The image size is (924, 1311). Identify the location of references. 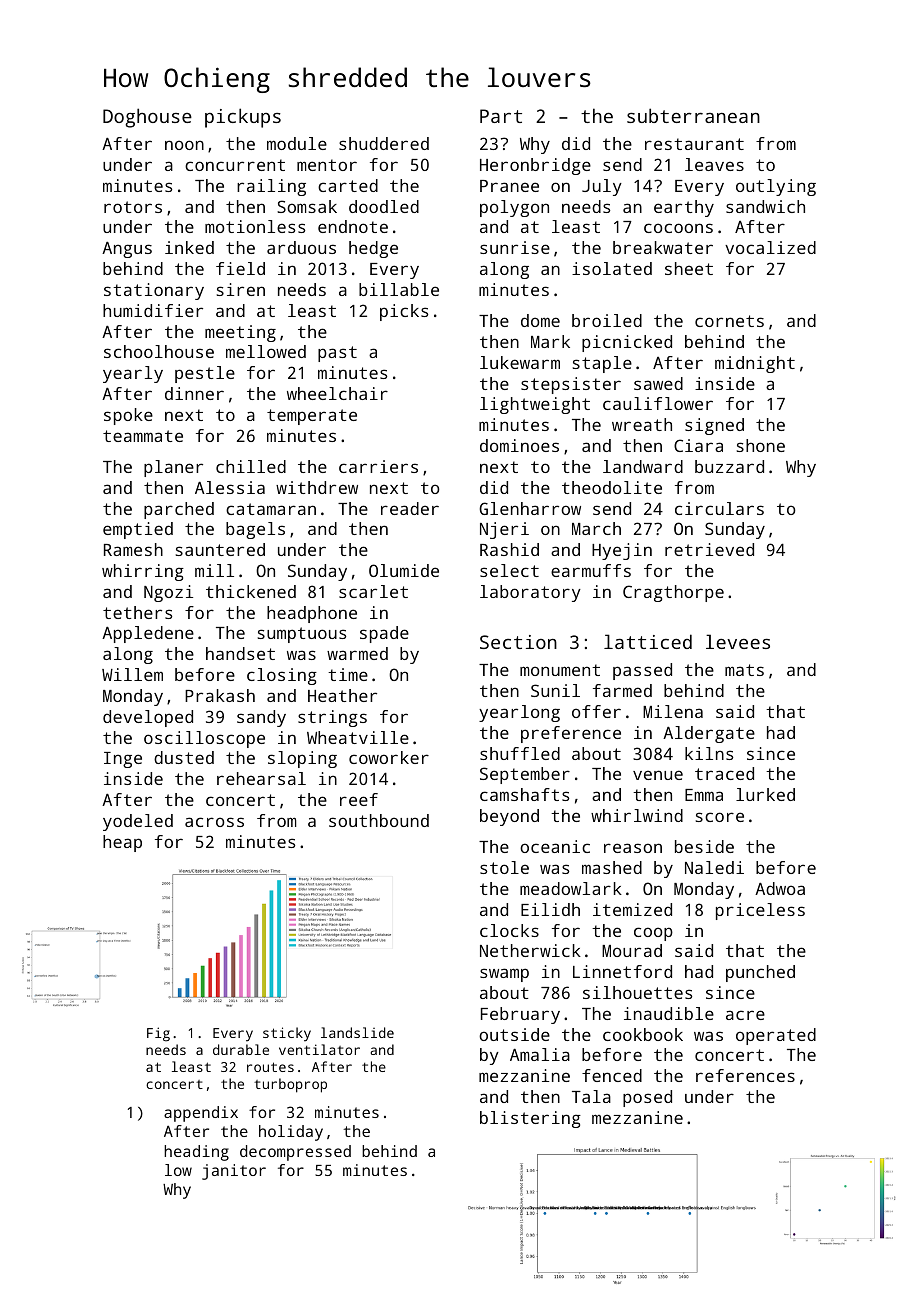
(745, 1075).
